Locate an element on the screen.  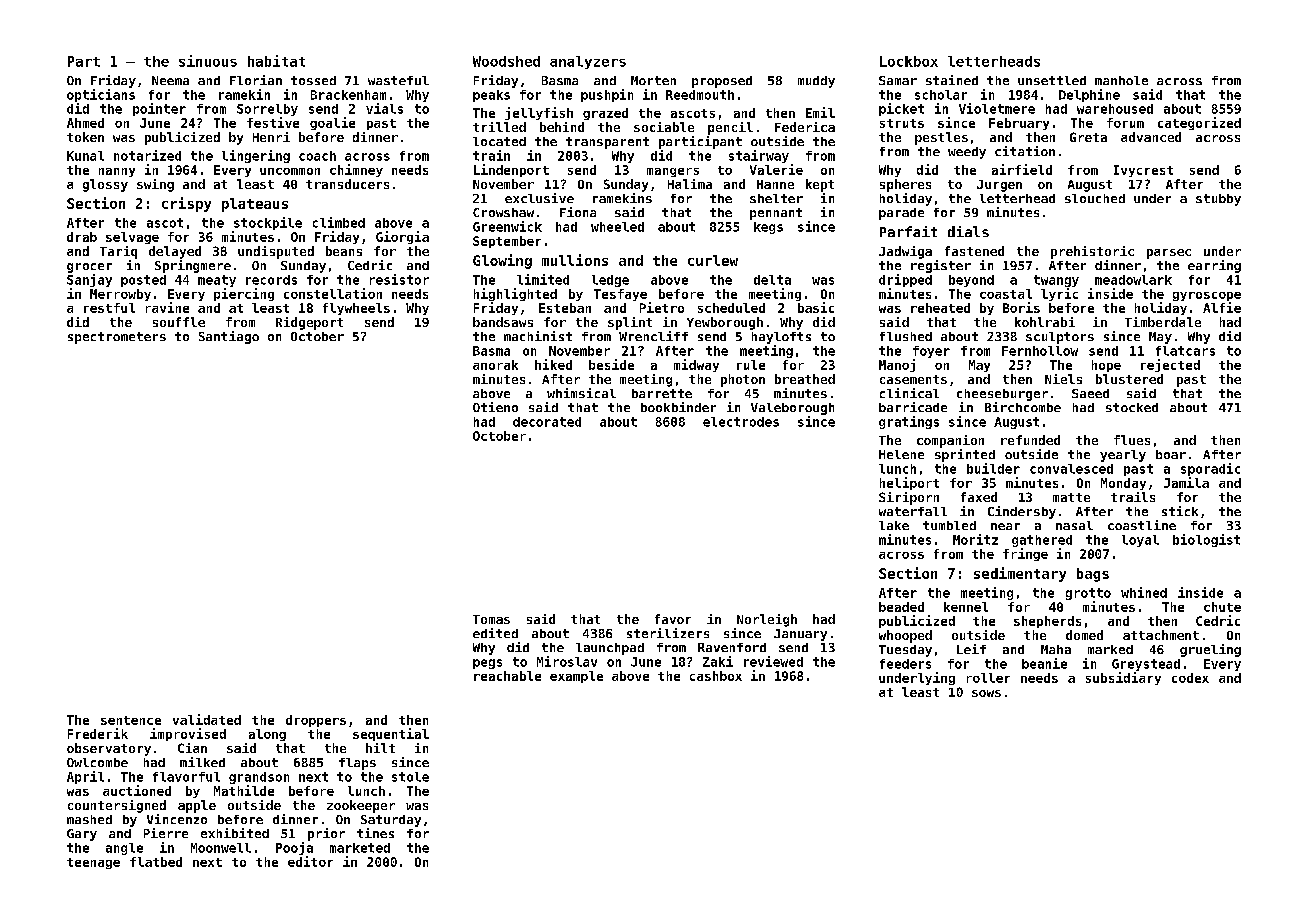
manhole is located at coordinates (1121, 80).
